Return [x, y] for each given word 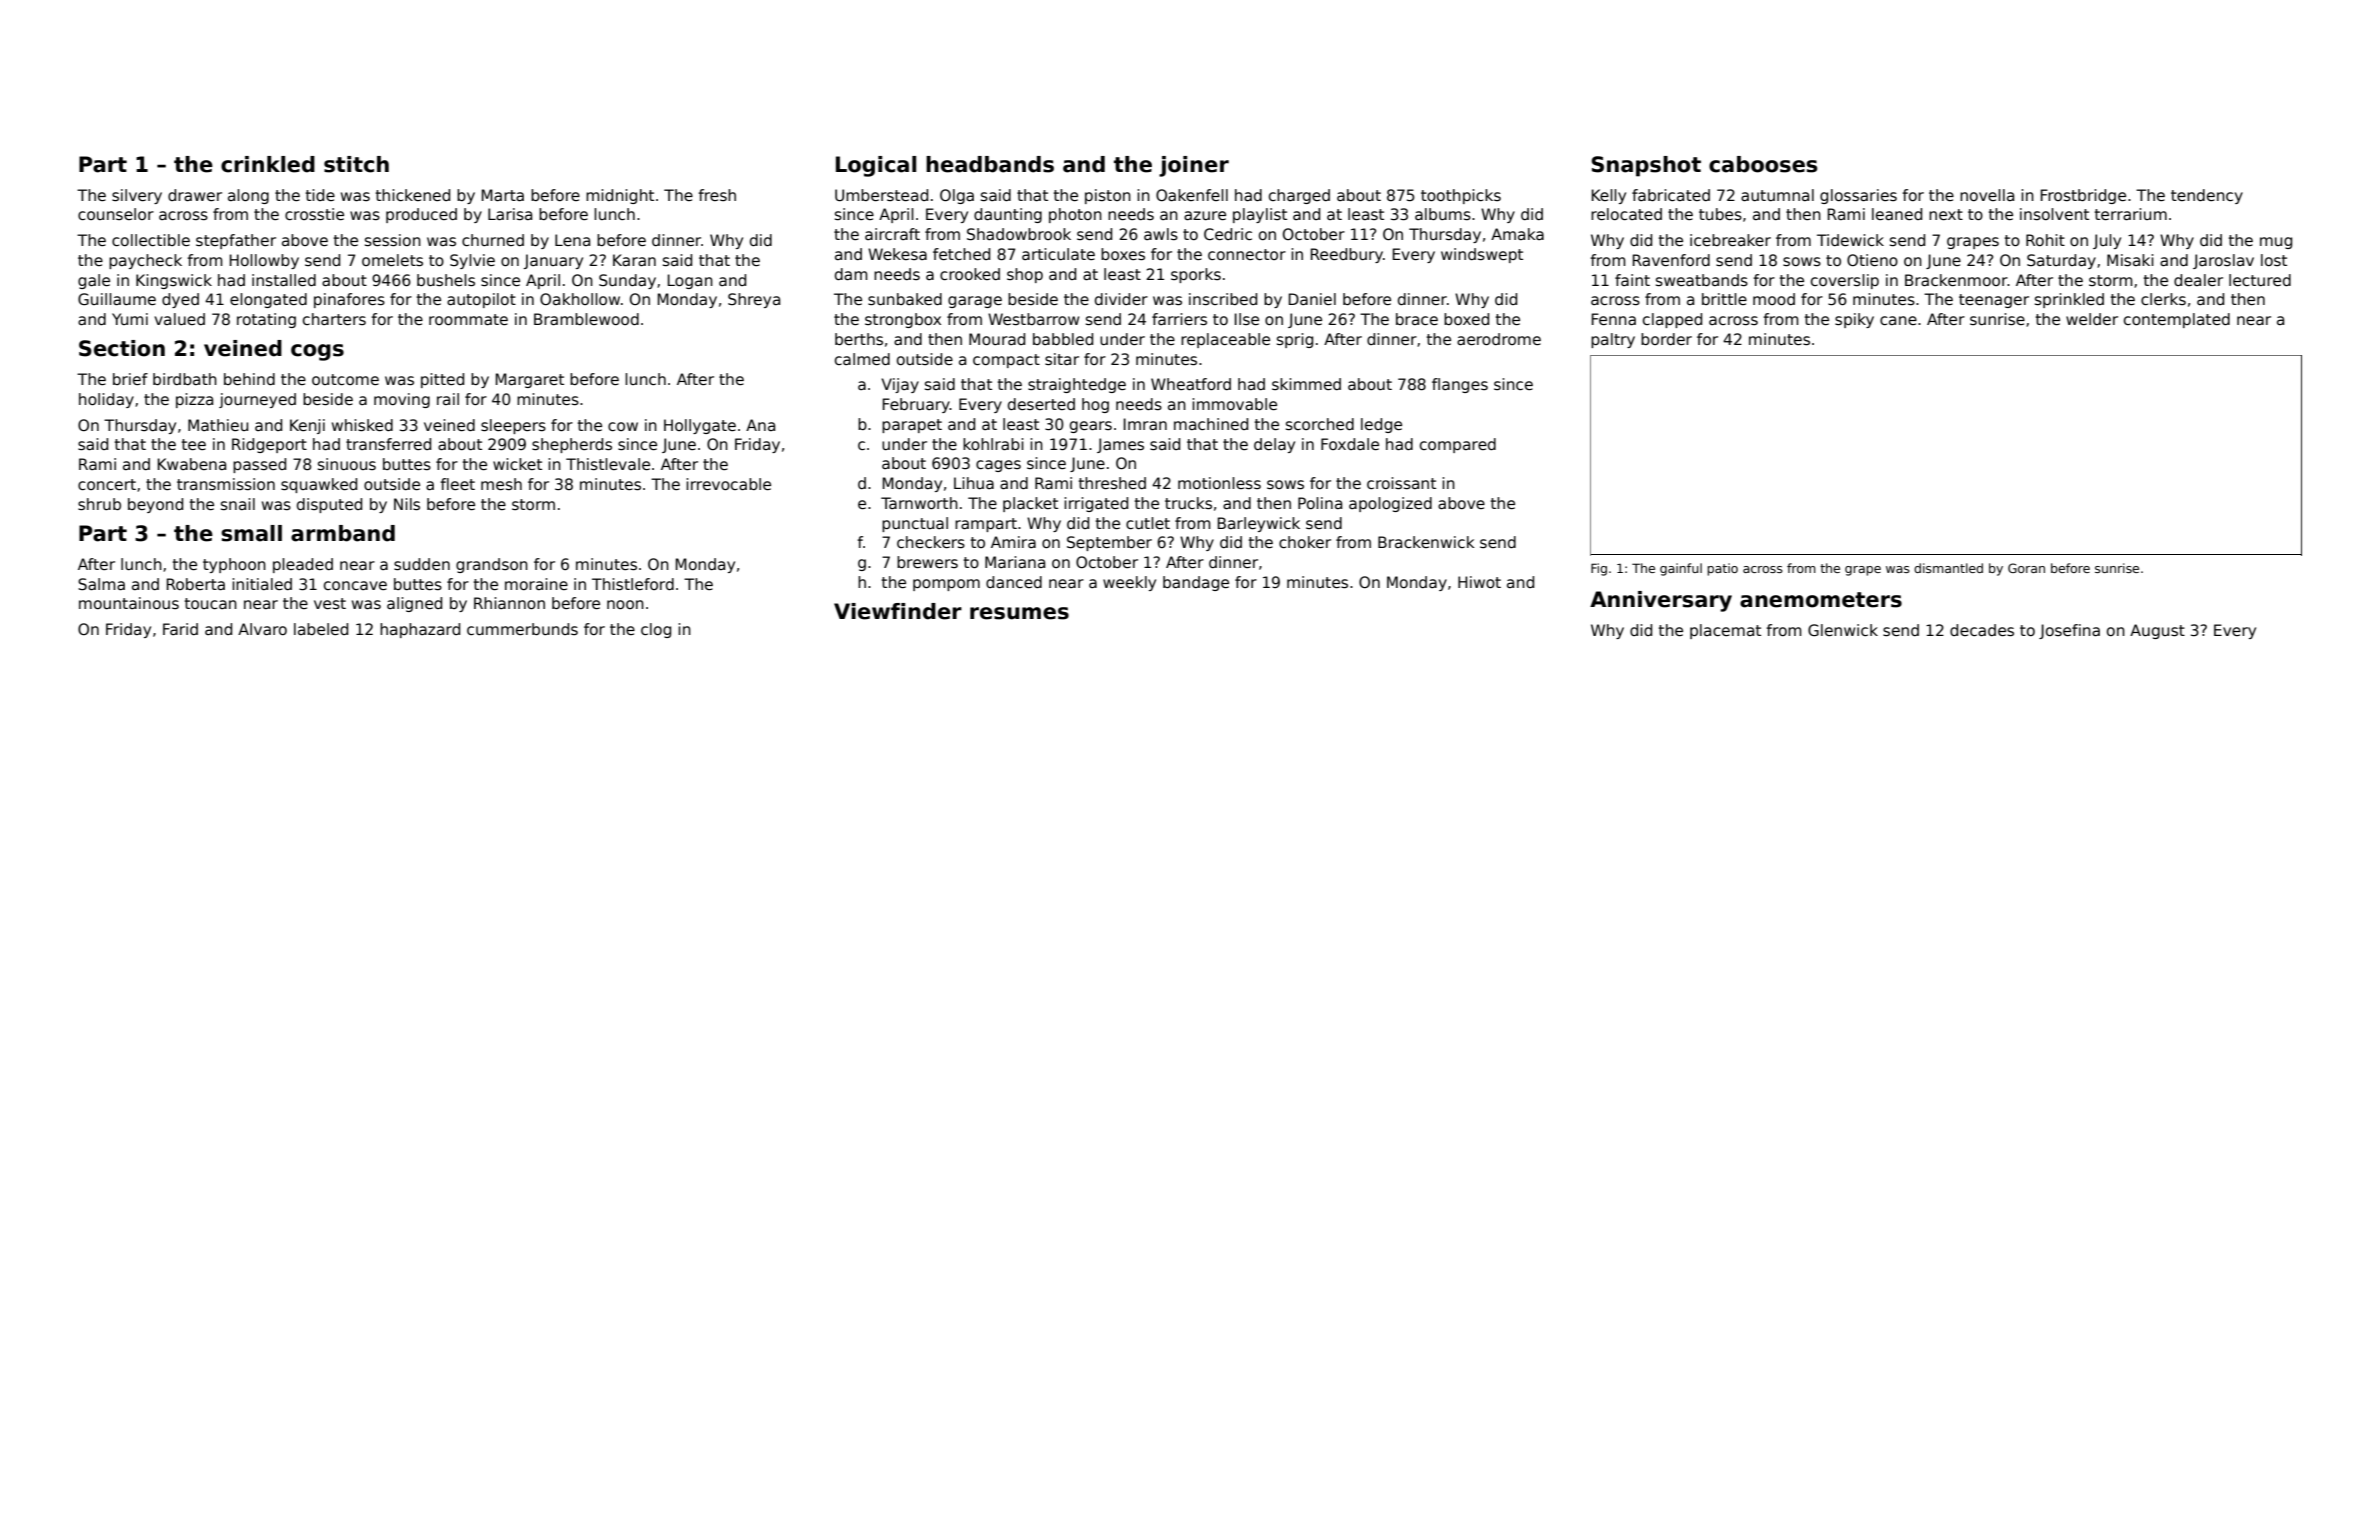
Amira [1013, 542]
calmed [862, 359]
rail [448, 399]
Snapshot [1646, 166]
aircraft [892, 234]
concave [355, 585]
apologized [1390, 504]
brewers [927, 562]
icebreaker [1730, 240]
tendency [2207, 196]
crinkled [268, 164]
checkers [931, 542]
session [393, 240]
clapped [1672, 320]
